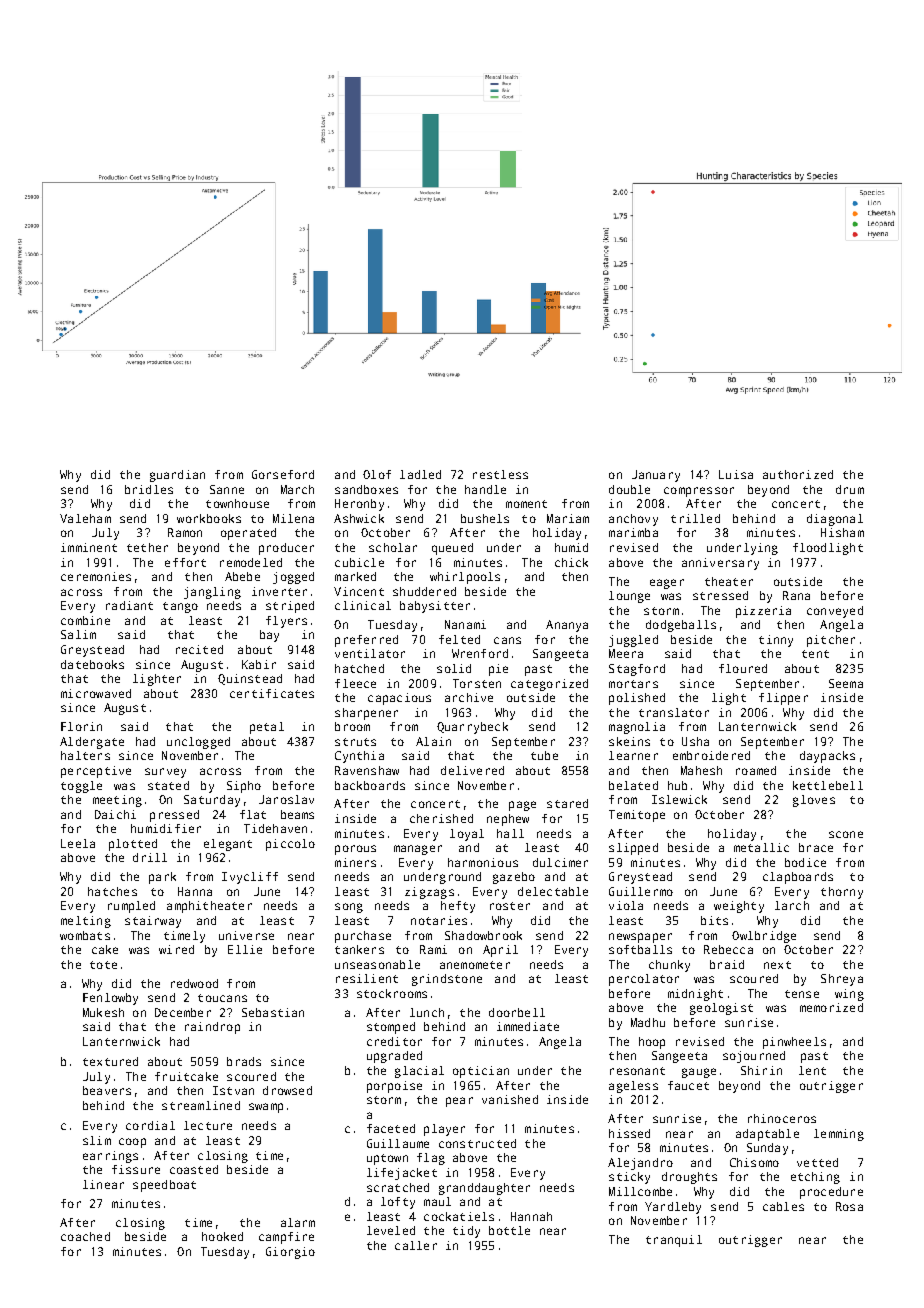  Describe the element at coordinates (194, 1169) in the page. I see `coasted` at that location.
